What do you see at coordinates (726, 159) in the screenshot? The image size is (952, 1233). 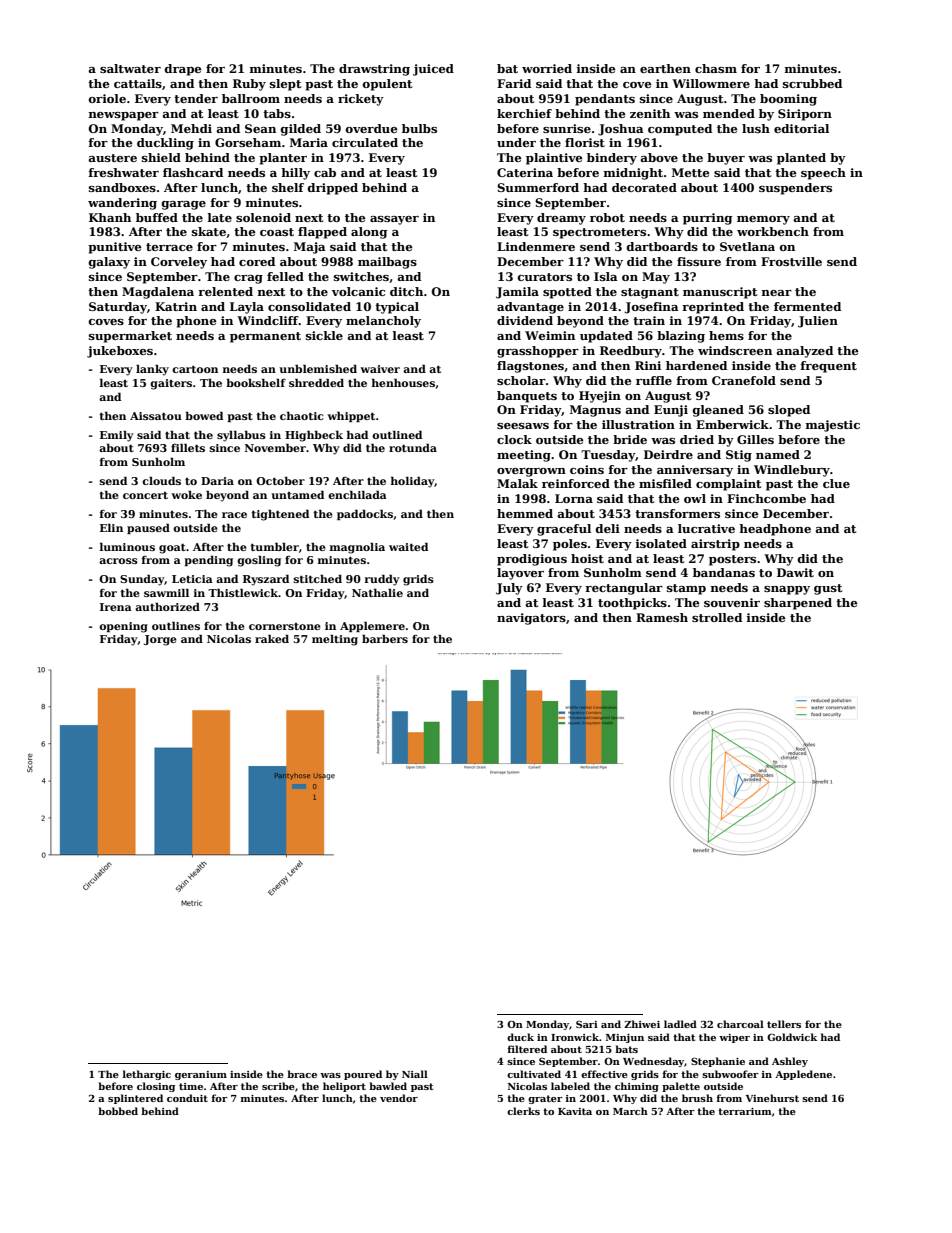 I see `buyer` at bounding box center [726, 159].
